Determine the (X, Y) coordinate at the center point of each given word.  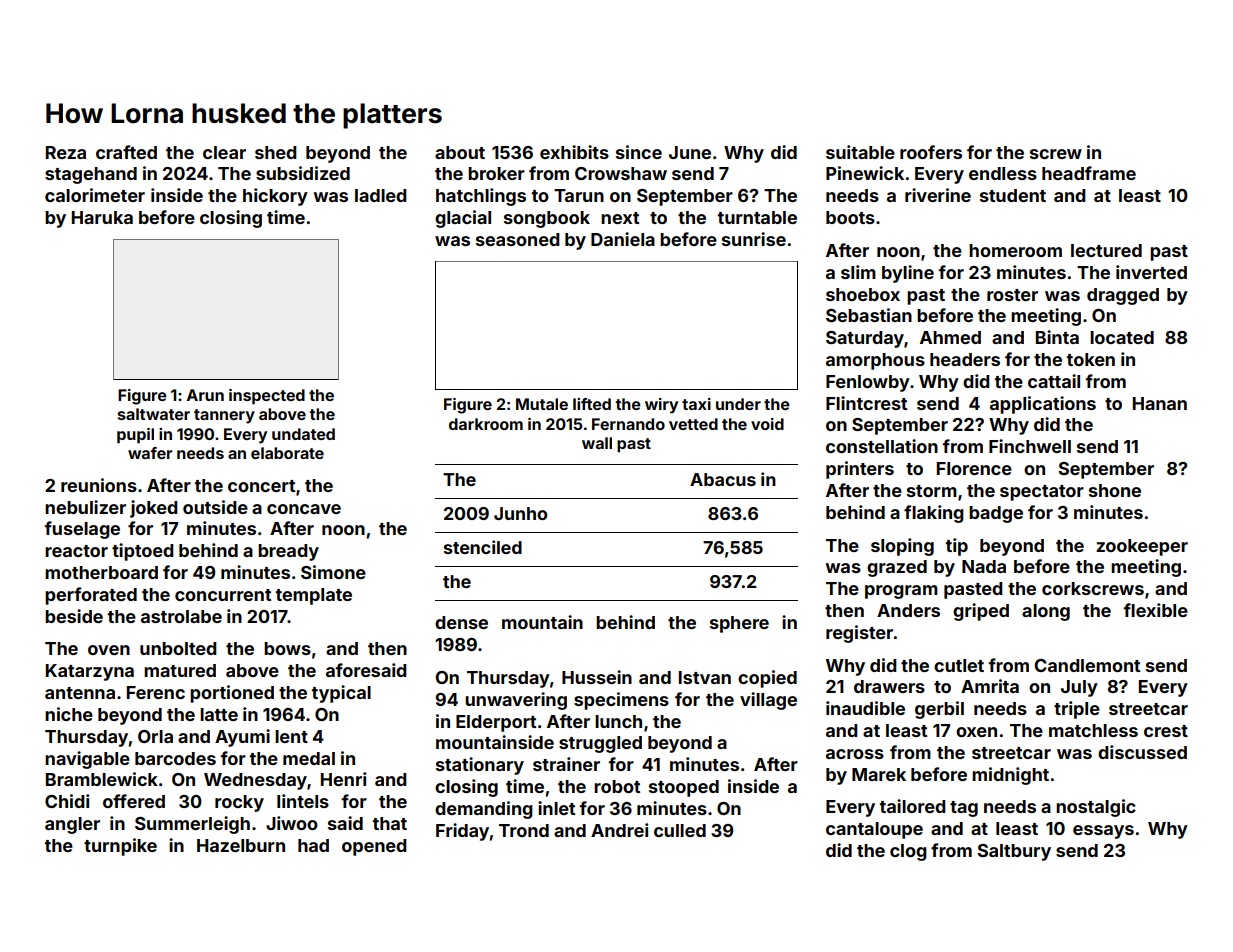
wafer (150, 453)
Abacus (723, 479)
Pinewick (865, 173)
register (859, 634)
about (460, 152)
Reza (66, 152)
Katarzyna (90, 672)
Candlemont (1087, 665)
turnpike (120, 847)
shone (1115, 490)
